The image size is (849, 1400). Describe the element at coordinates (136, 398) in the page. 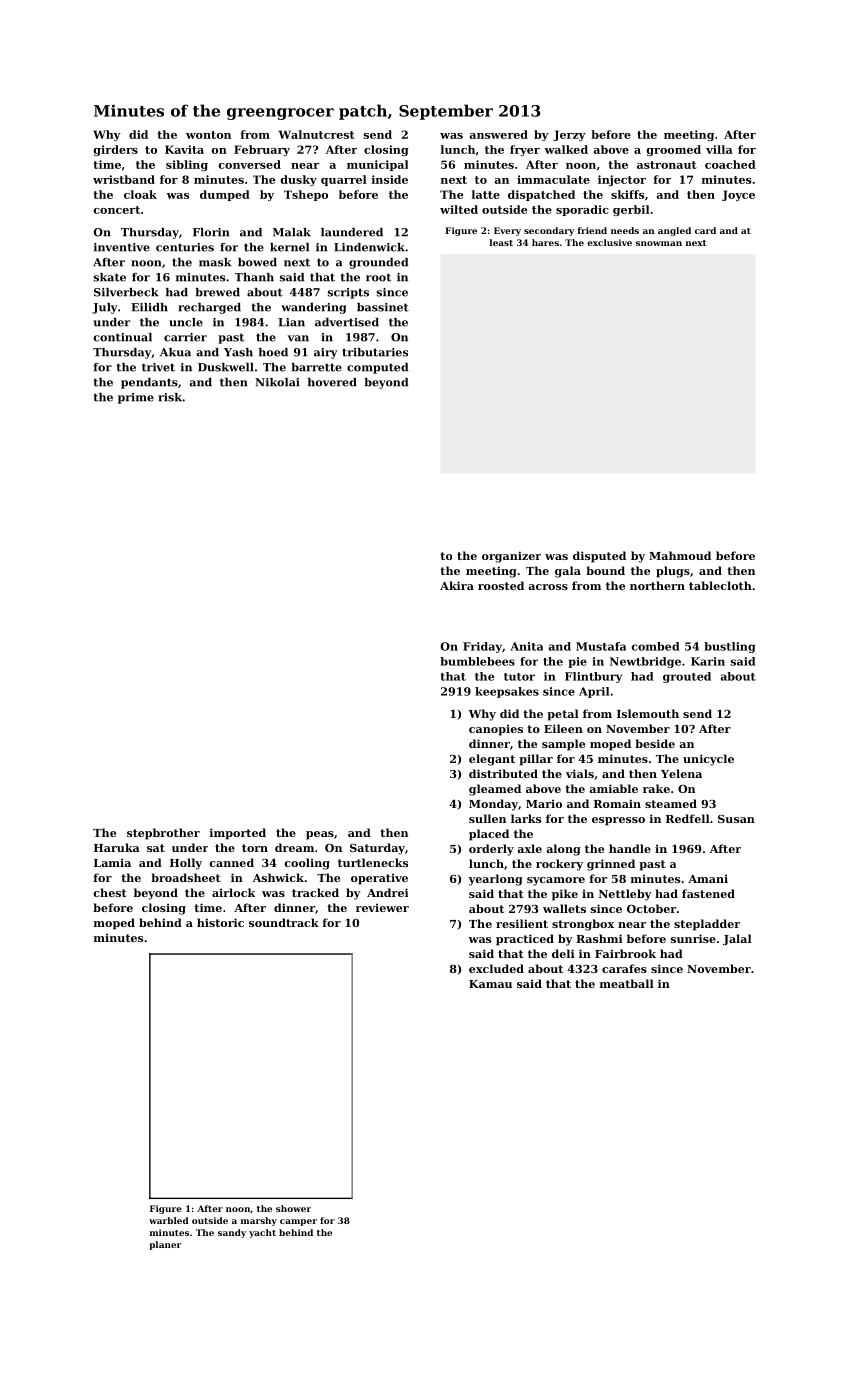

I see `prime` at that location.
